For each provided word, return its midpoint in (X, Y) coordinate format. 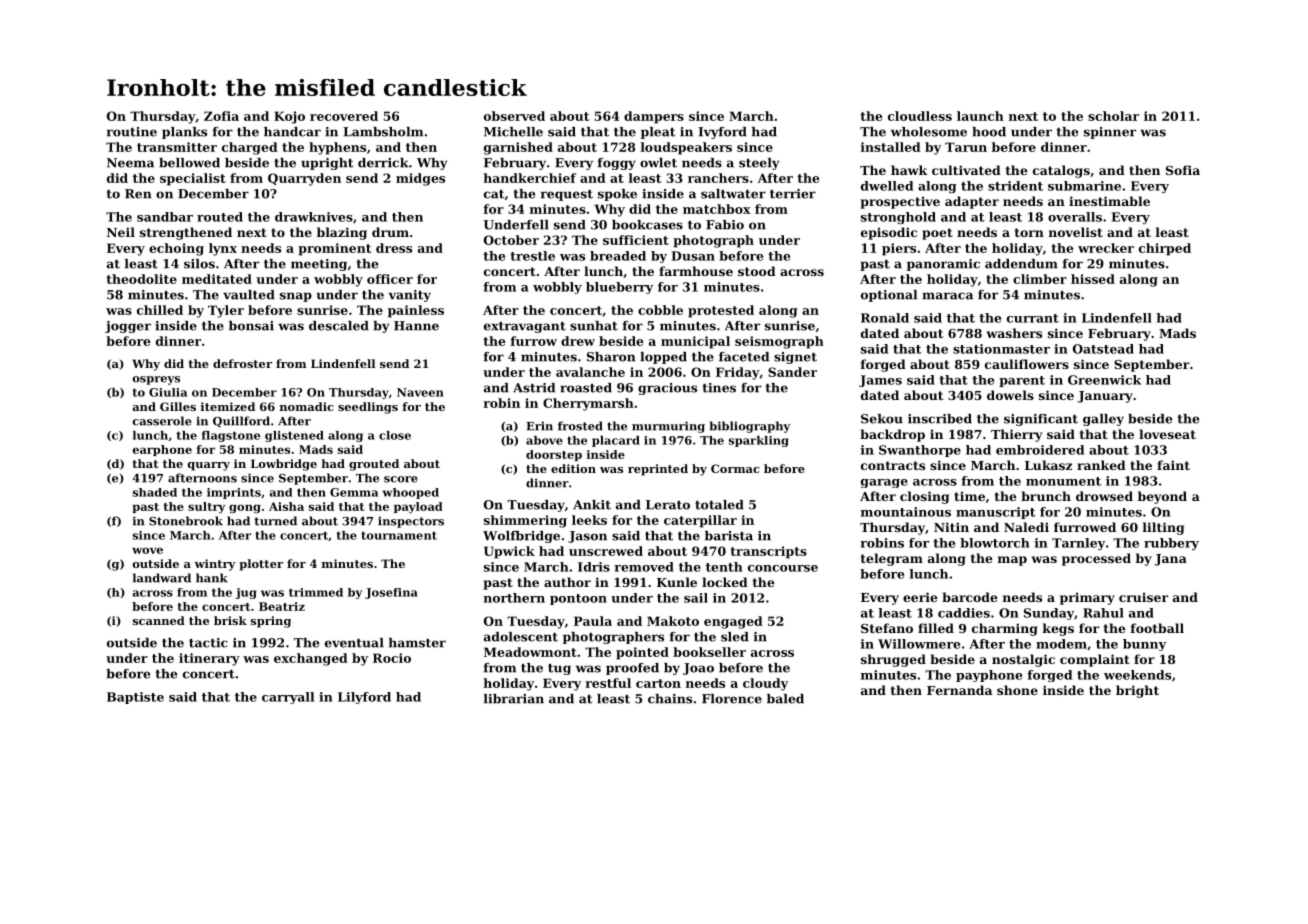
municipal (695, 342)
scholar (1113, 116)
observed (514, 116)
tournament (399, 535)
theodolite (141, 279)
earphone (162, 450)
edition (573, 468)
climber (1040, 279)
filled (936, 628)
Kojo (289, 117)
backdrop (892, 435)
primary (1087, 598)
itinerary (209, 659)
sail (696, 598)
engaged (733, 622)
